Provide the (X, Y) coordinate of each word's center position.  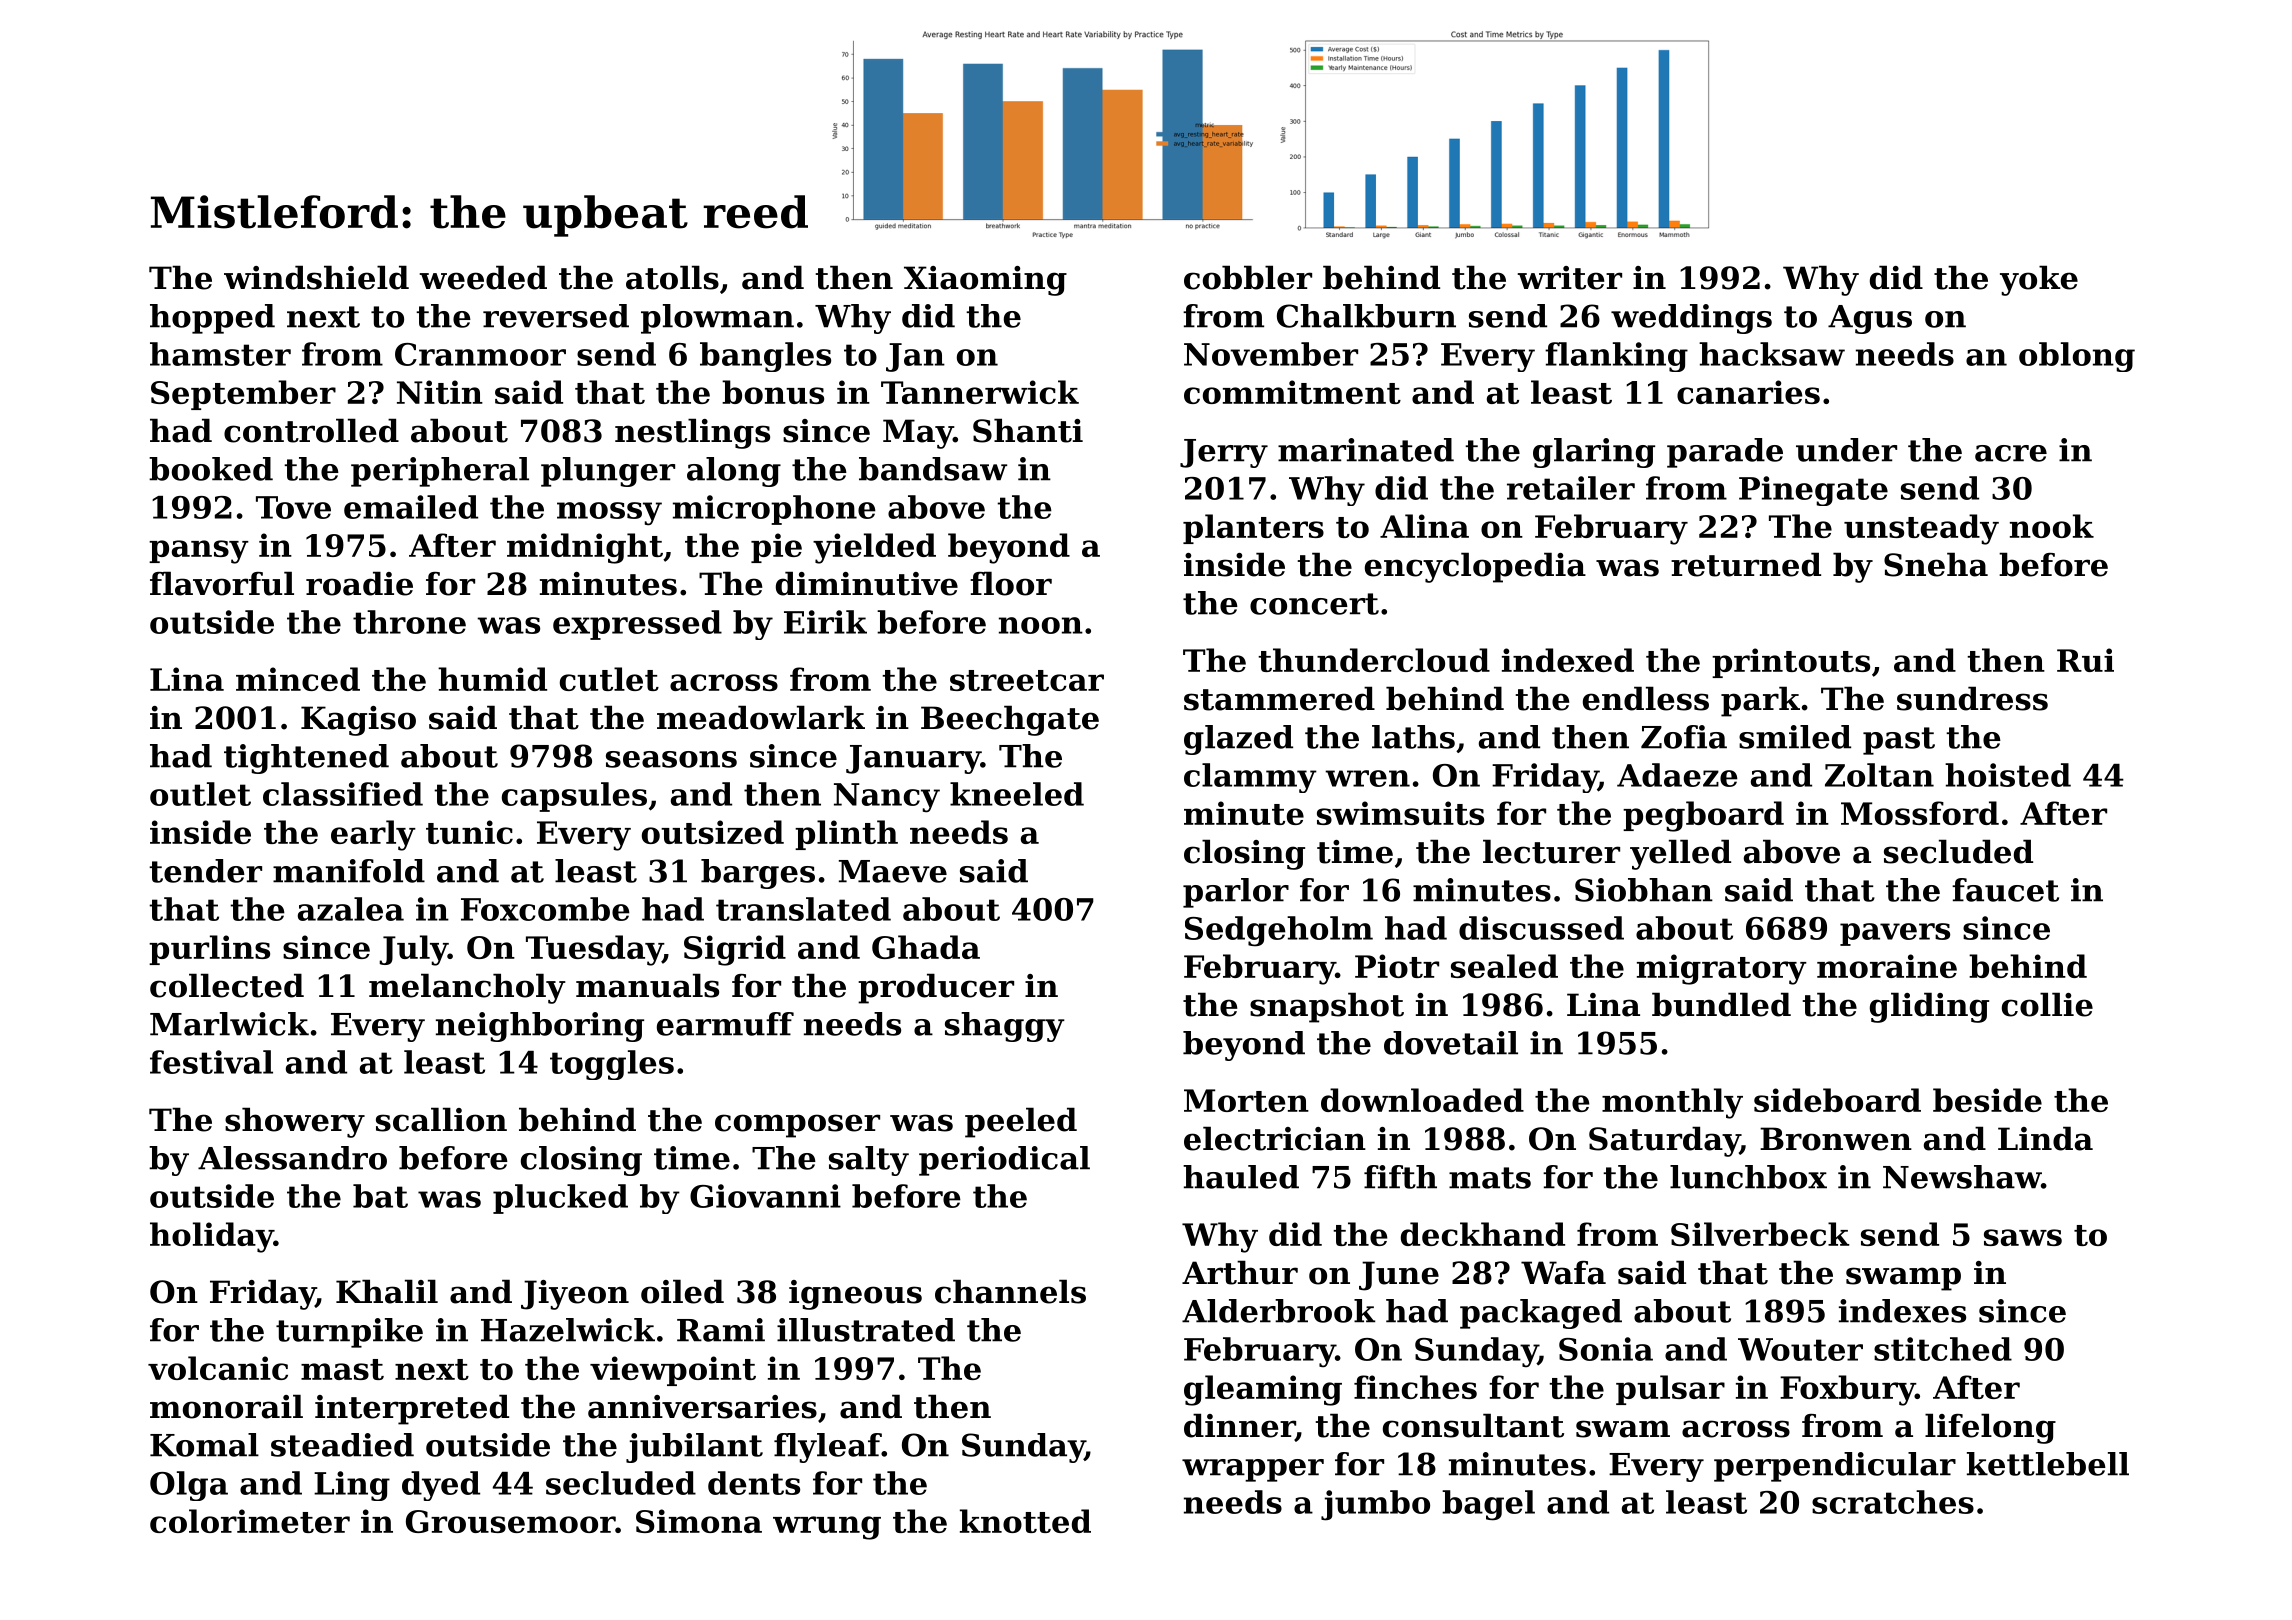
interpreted (412, 1409)
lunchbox (1748, 1177)
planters (1253, 529)
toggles (612, 1065)
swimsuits (1400, 813)
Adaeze (1677, 775)
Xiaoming (985, 281)
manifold (349, 871)
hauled (1241, 1177)
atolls (672, 277)
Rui (2085, 660)
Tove (293, 507)
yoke (2039, 280)
